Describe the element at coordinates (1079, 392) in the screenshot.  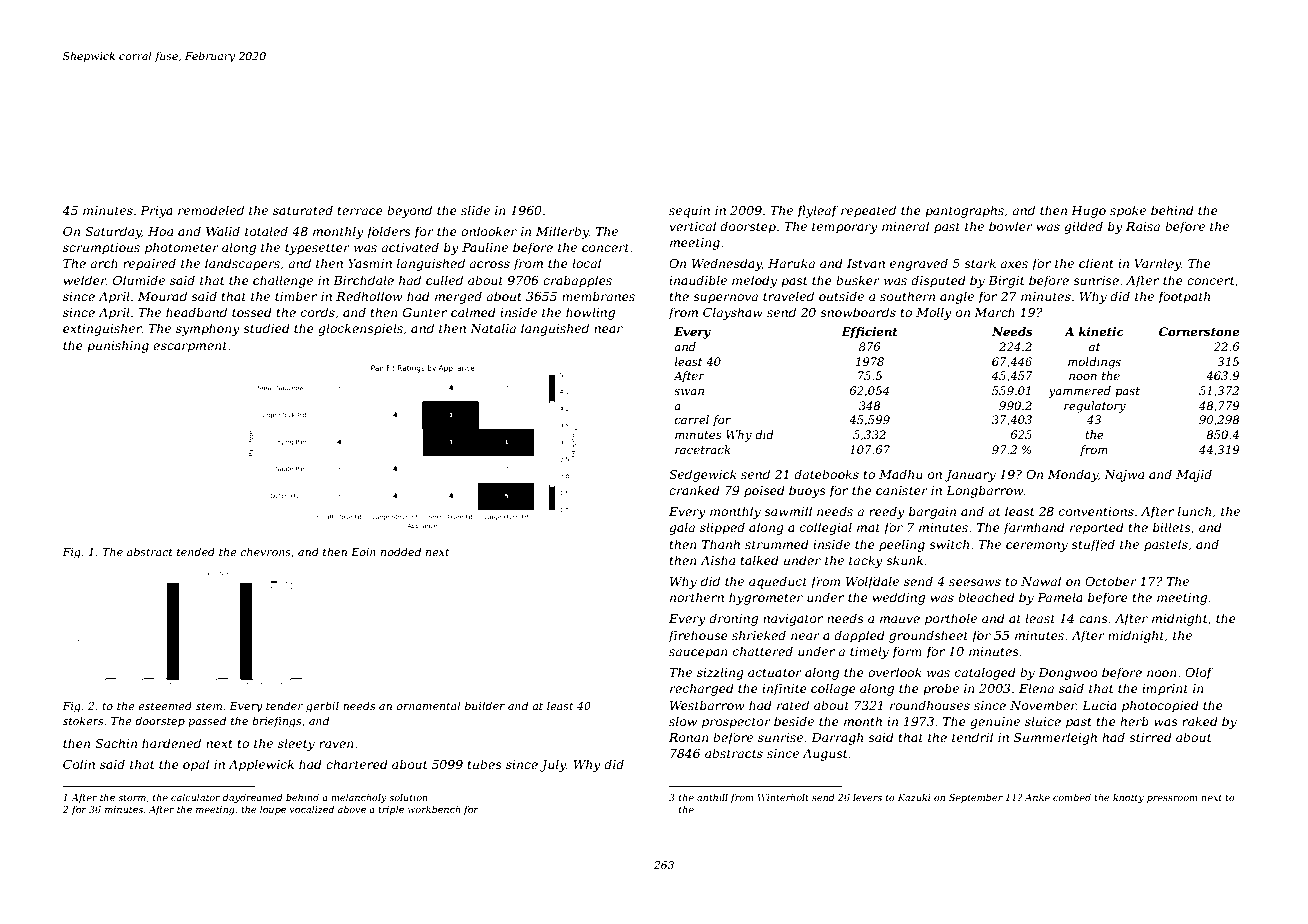
I see `yammered` at that location.
